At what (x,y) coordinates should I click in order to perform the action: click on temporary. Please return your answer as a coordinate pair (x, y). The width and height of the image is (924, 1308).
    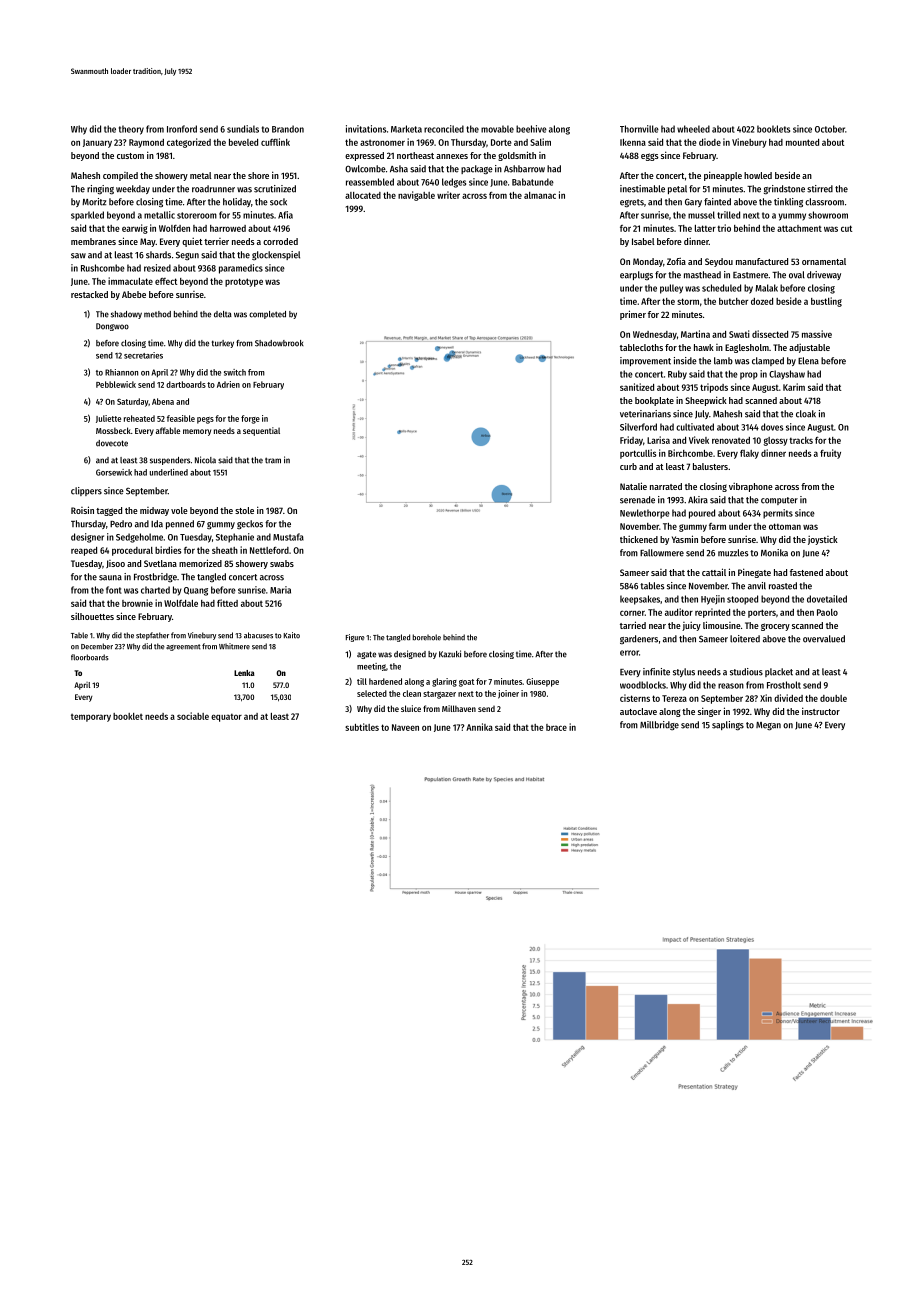
    Looking at the image, I should click on (91, 718).
